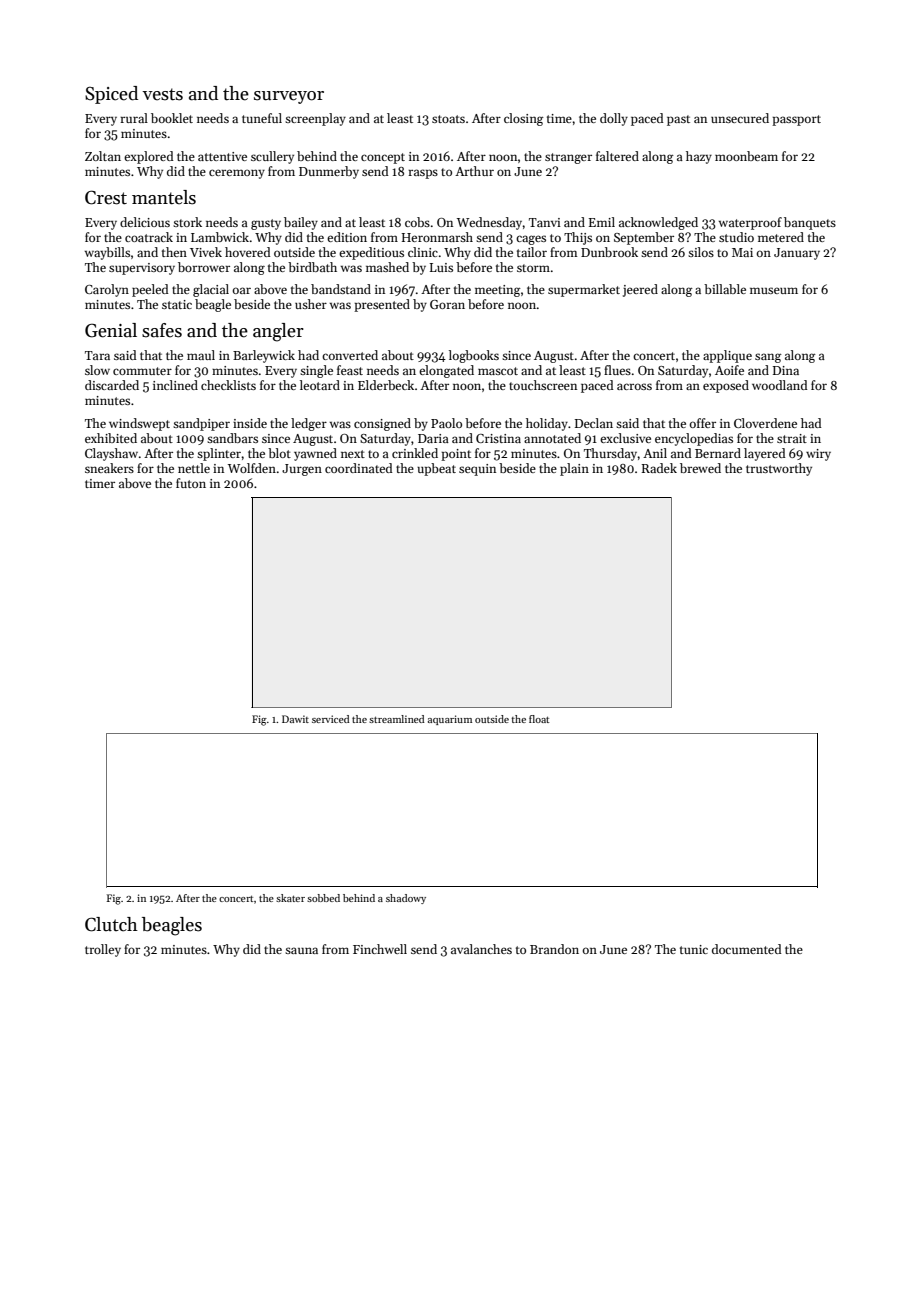 Image resolution: width=924 pixels, height=1308 pixels. What do you see at coordinates (103, 950) in the screenshot?
I see `trolley` at bounding box center [103, 950].
